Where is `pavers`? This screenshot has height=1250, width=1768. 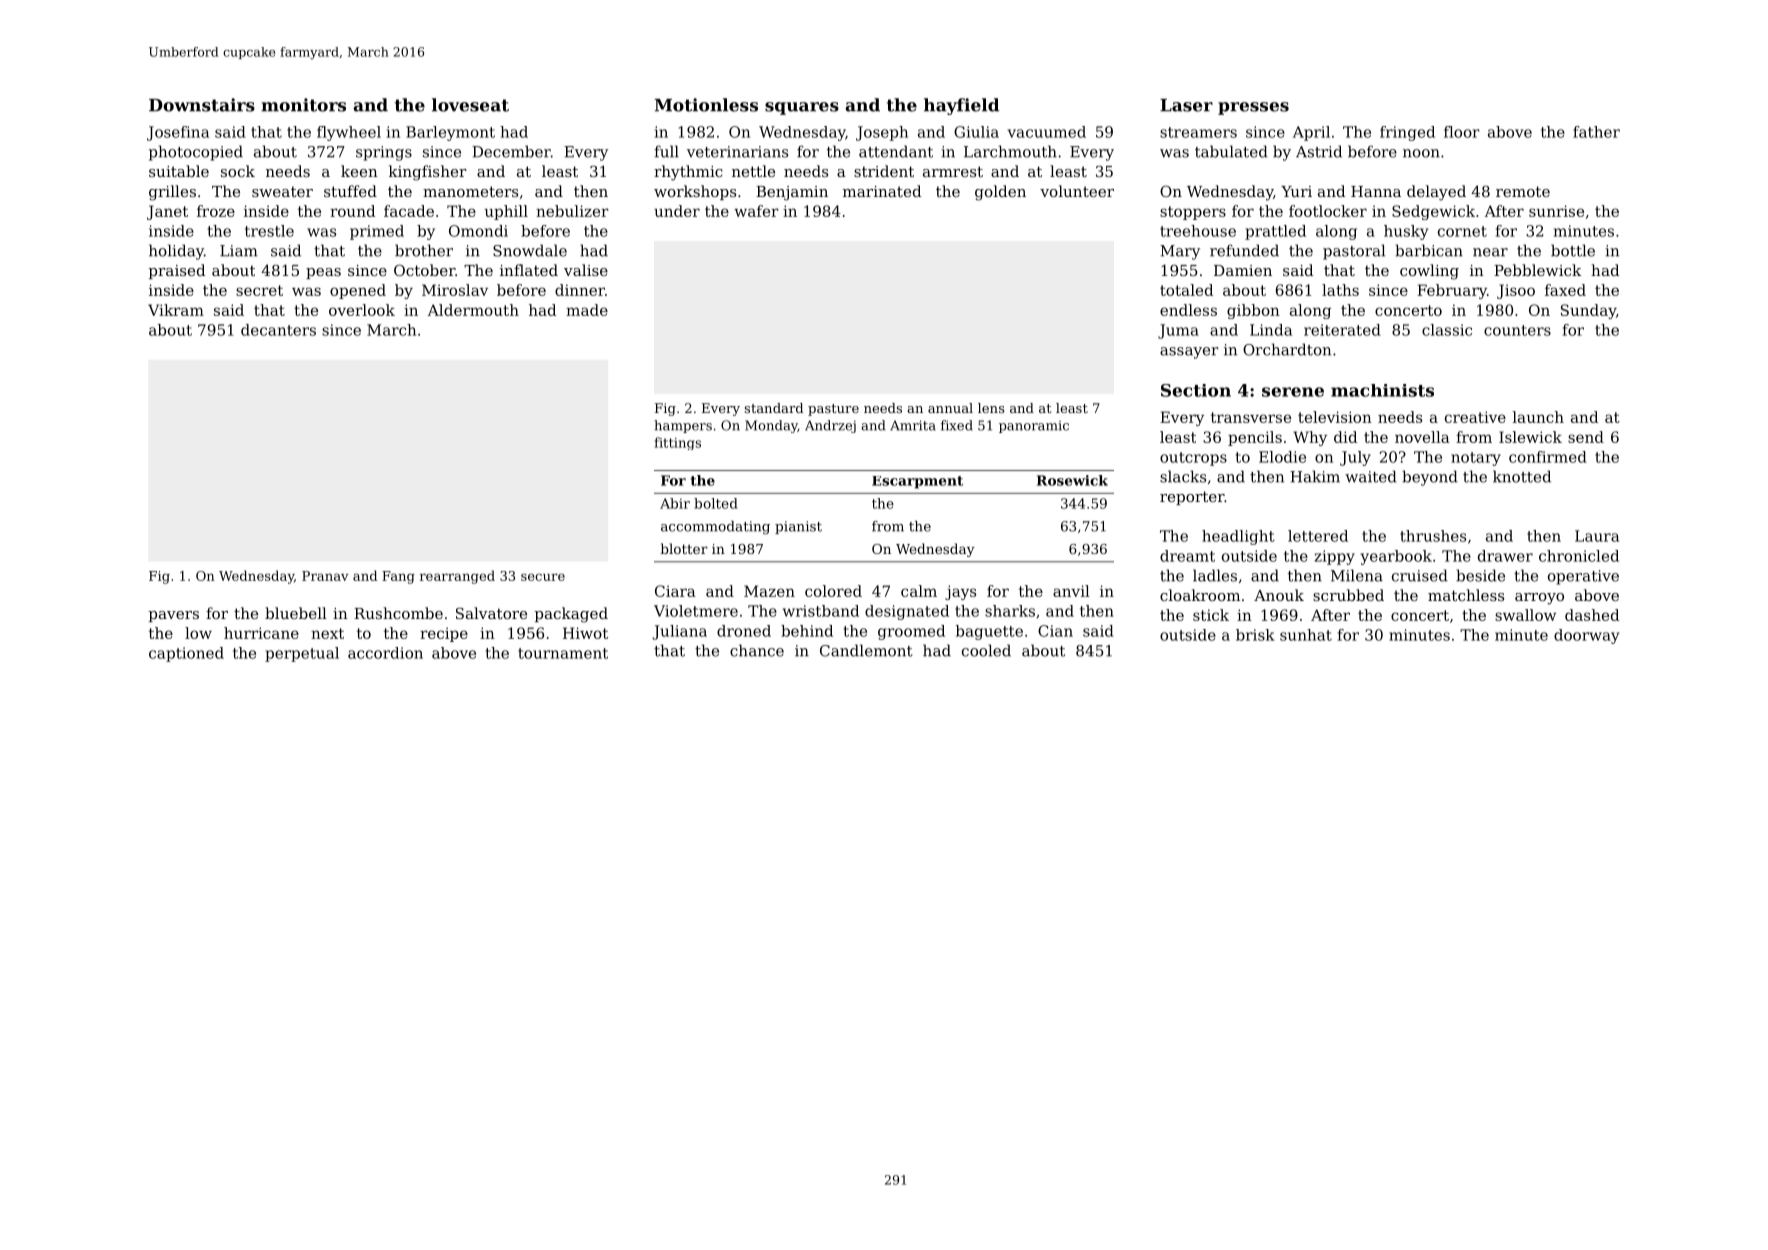 pavers is located at coordinates (174, 616).
